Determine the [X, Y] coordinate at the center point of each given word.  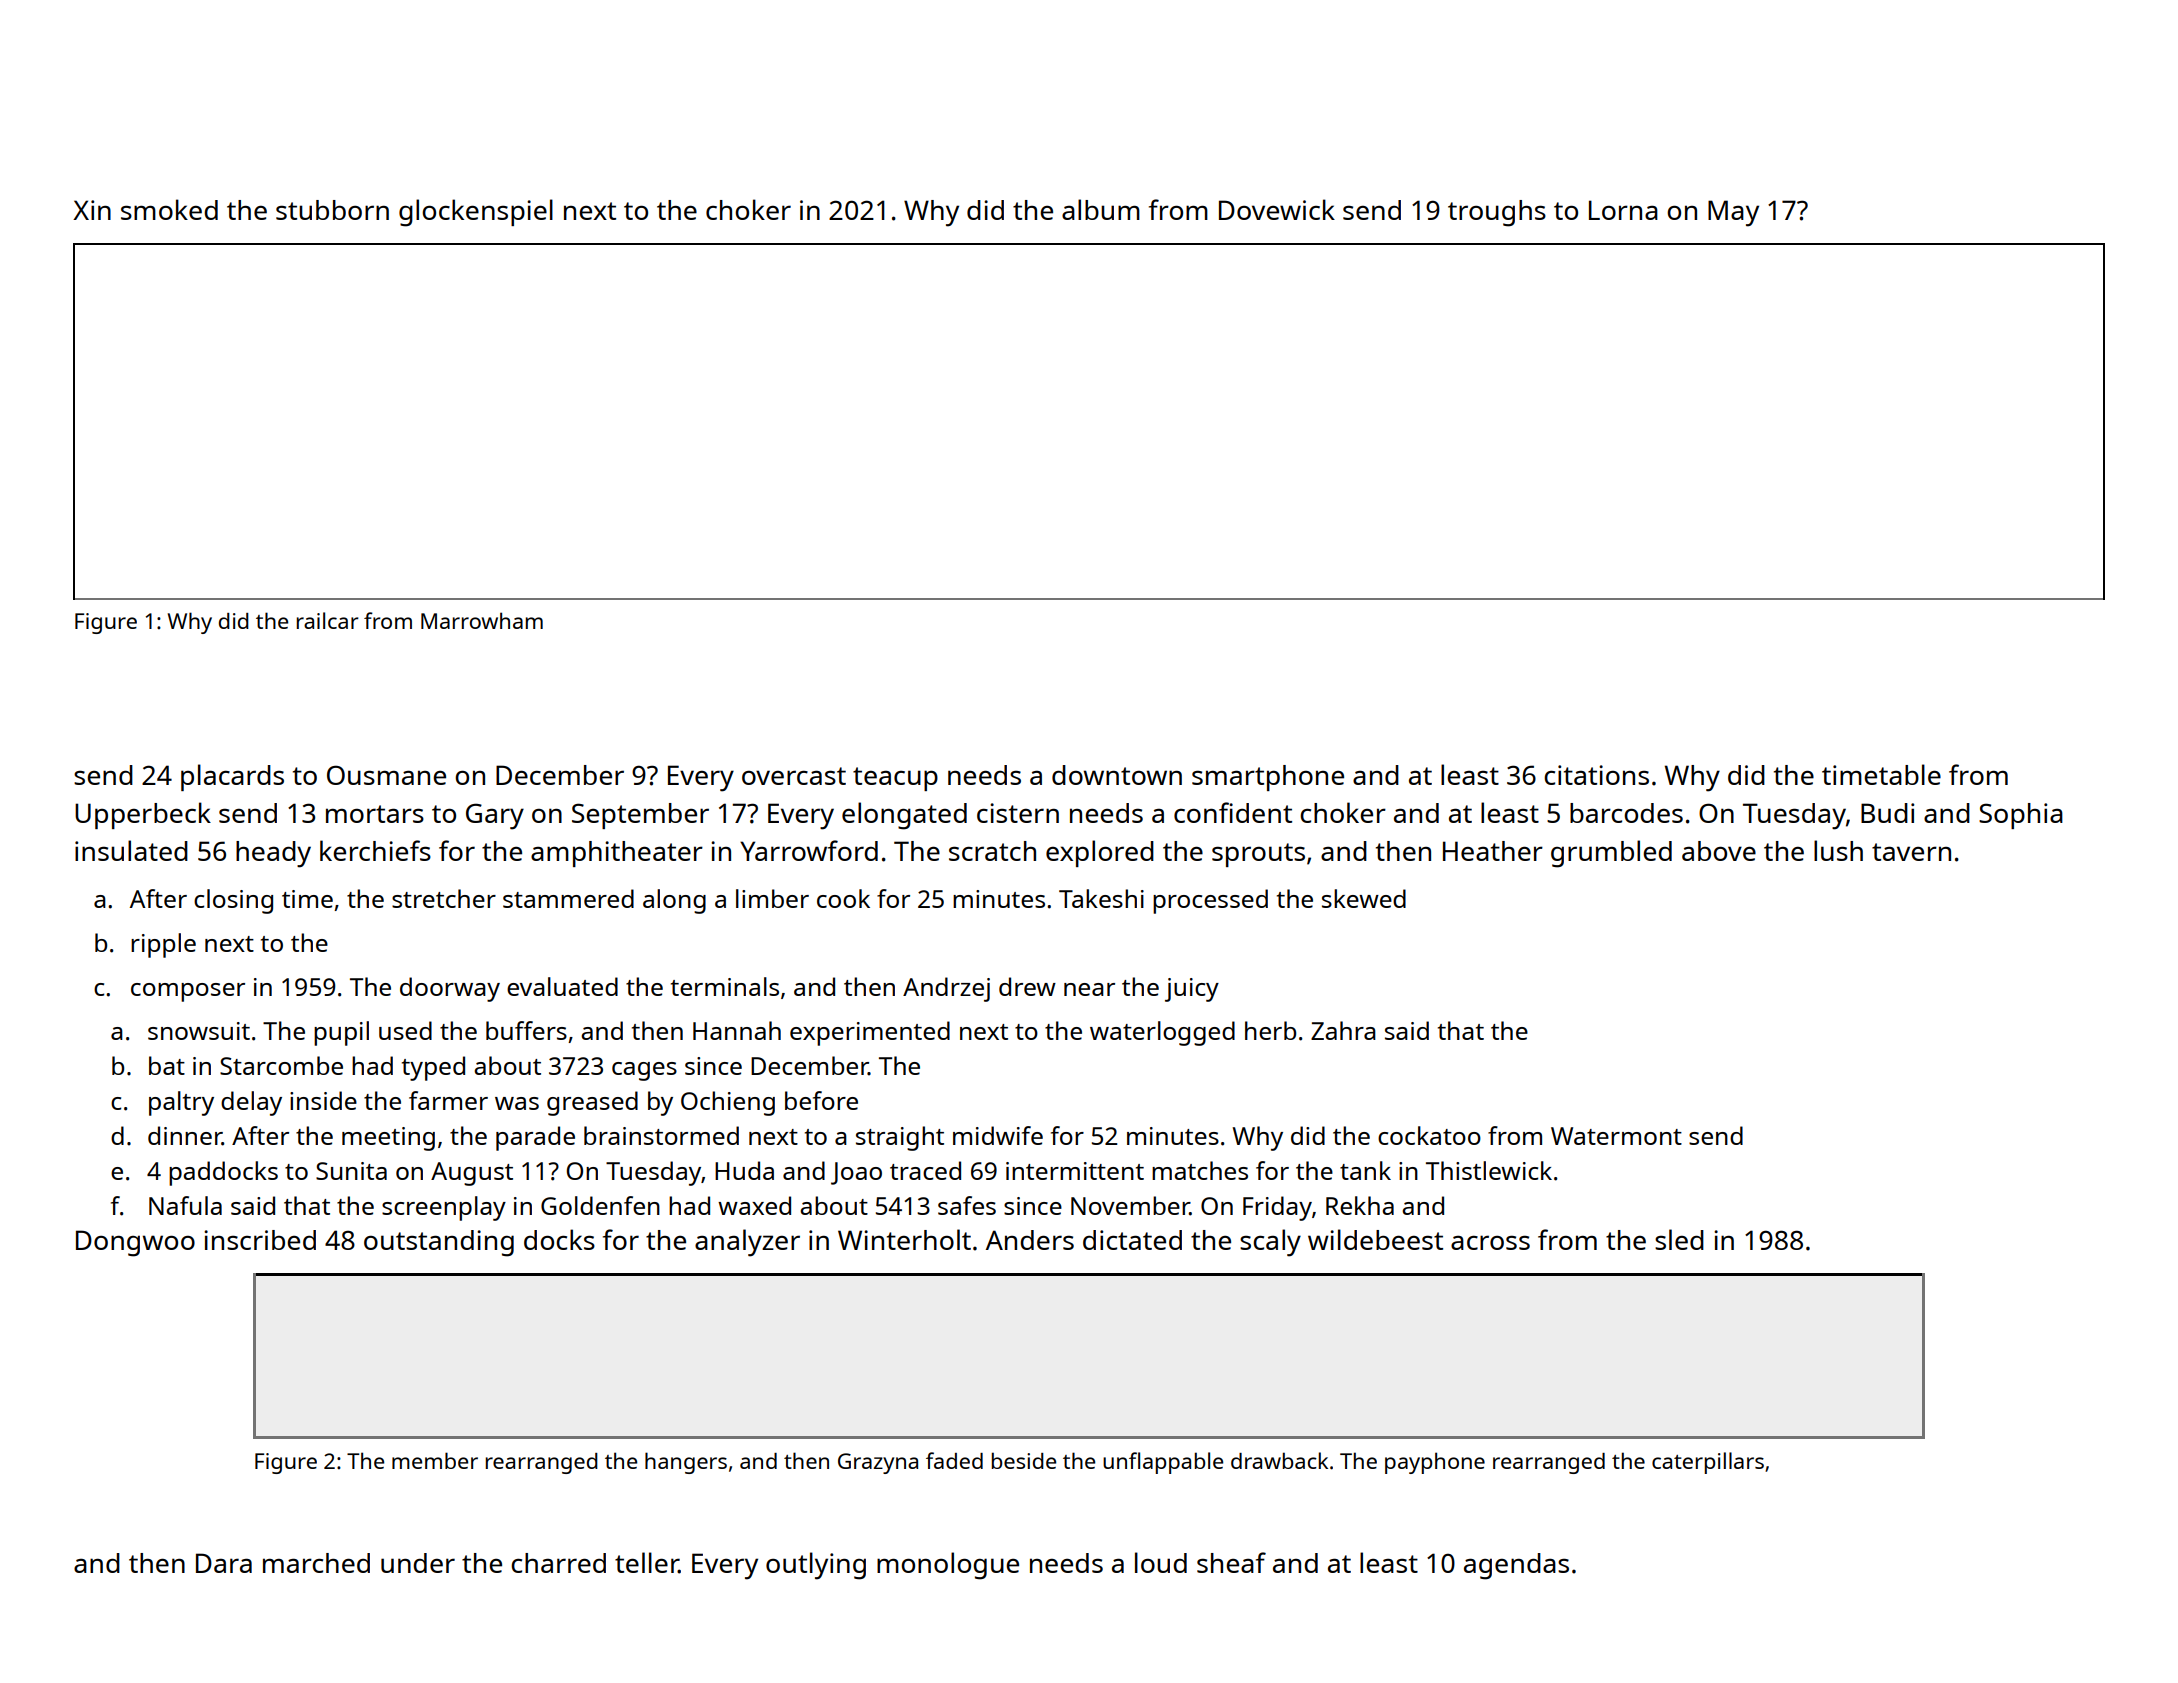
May [1733, 213]
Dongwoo [135, 1243]
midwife [998, 1135]
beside [1024, 1460]
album [1101, 209]
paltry [181, 1103]
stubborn [332, 210]
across [1490, 1242]
